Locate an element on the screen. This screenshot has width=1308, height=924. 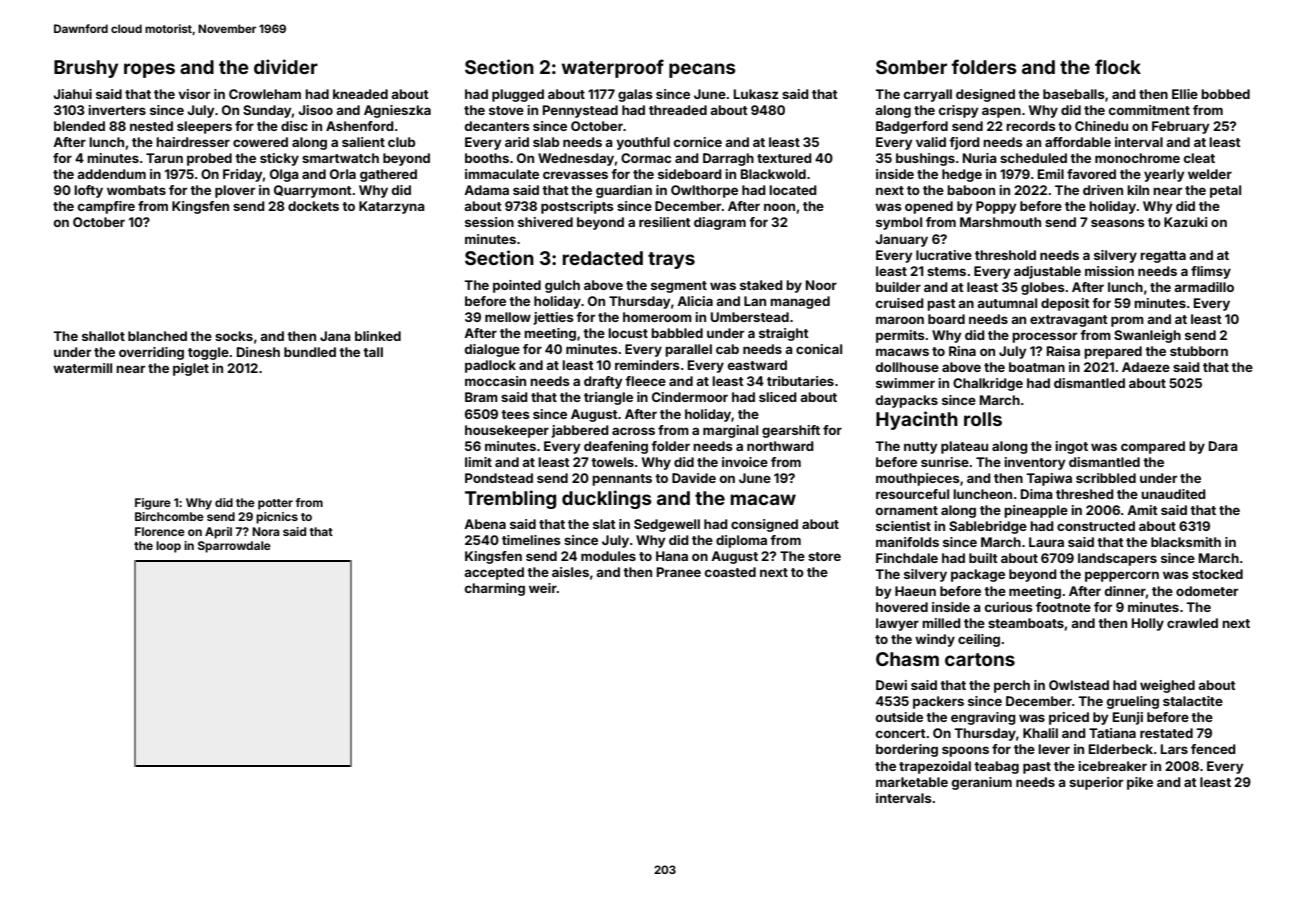
Amit is located at coordinates (1142, 510).
